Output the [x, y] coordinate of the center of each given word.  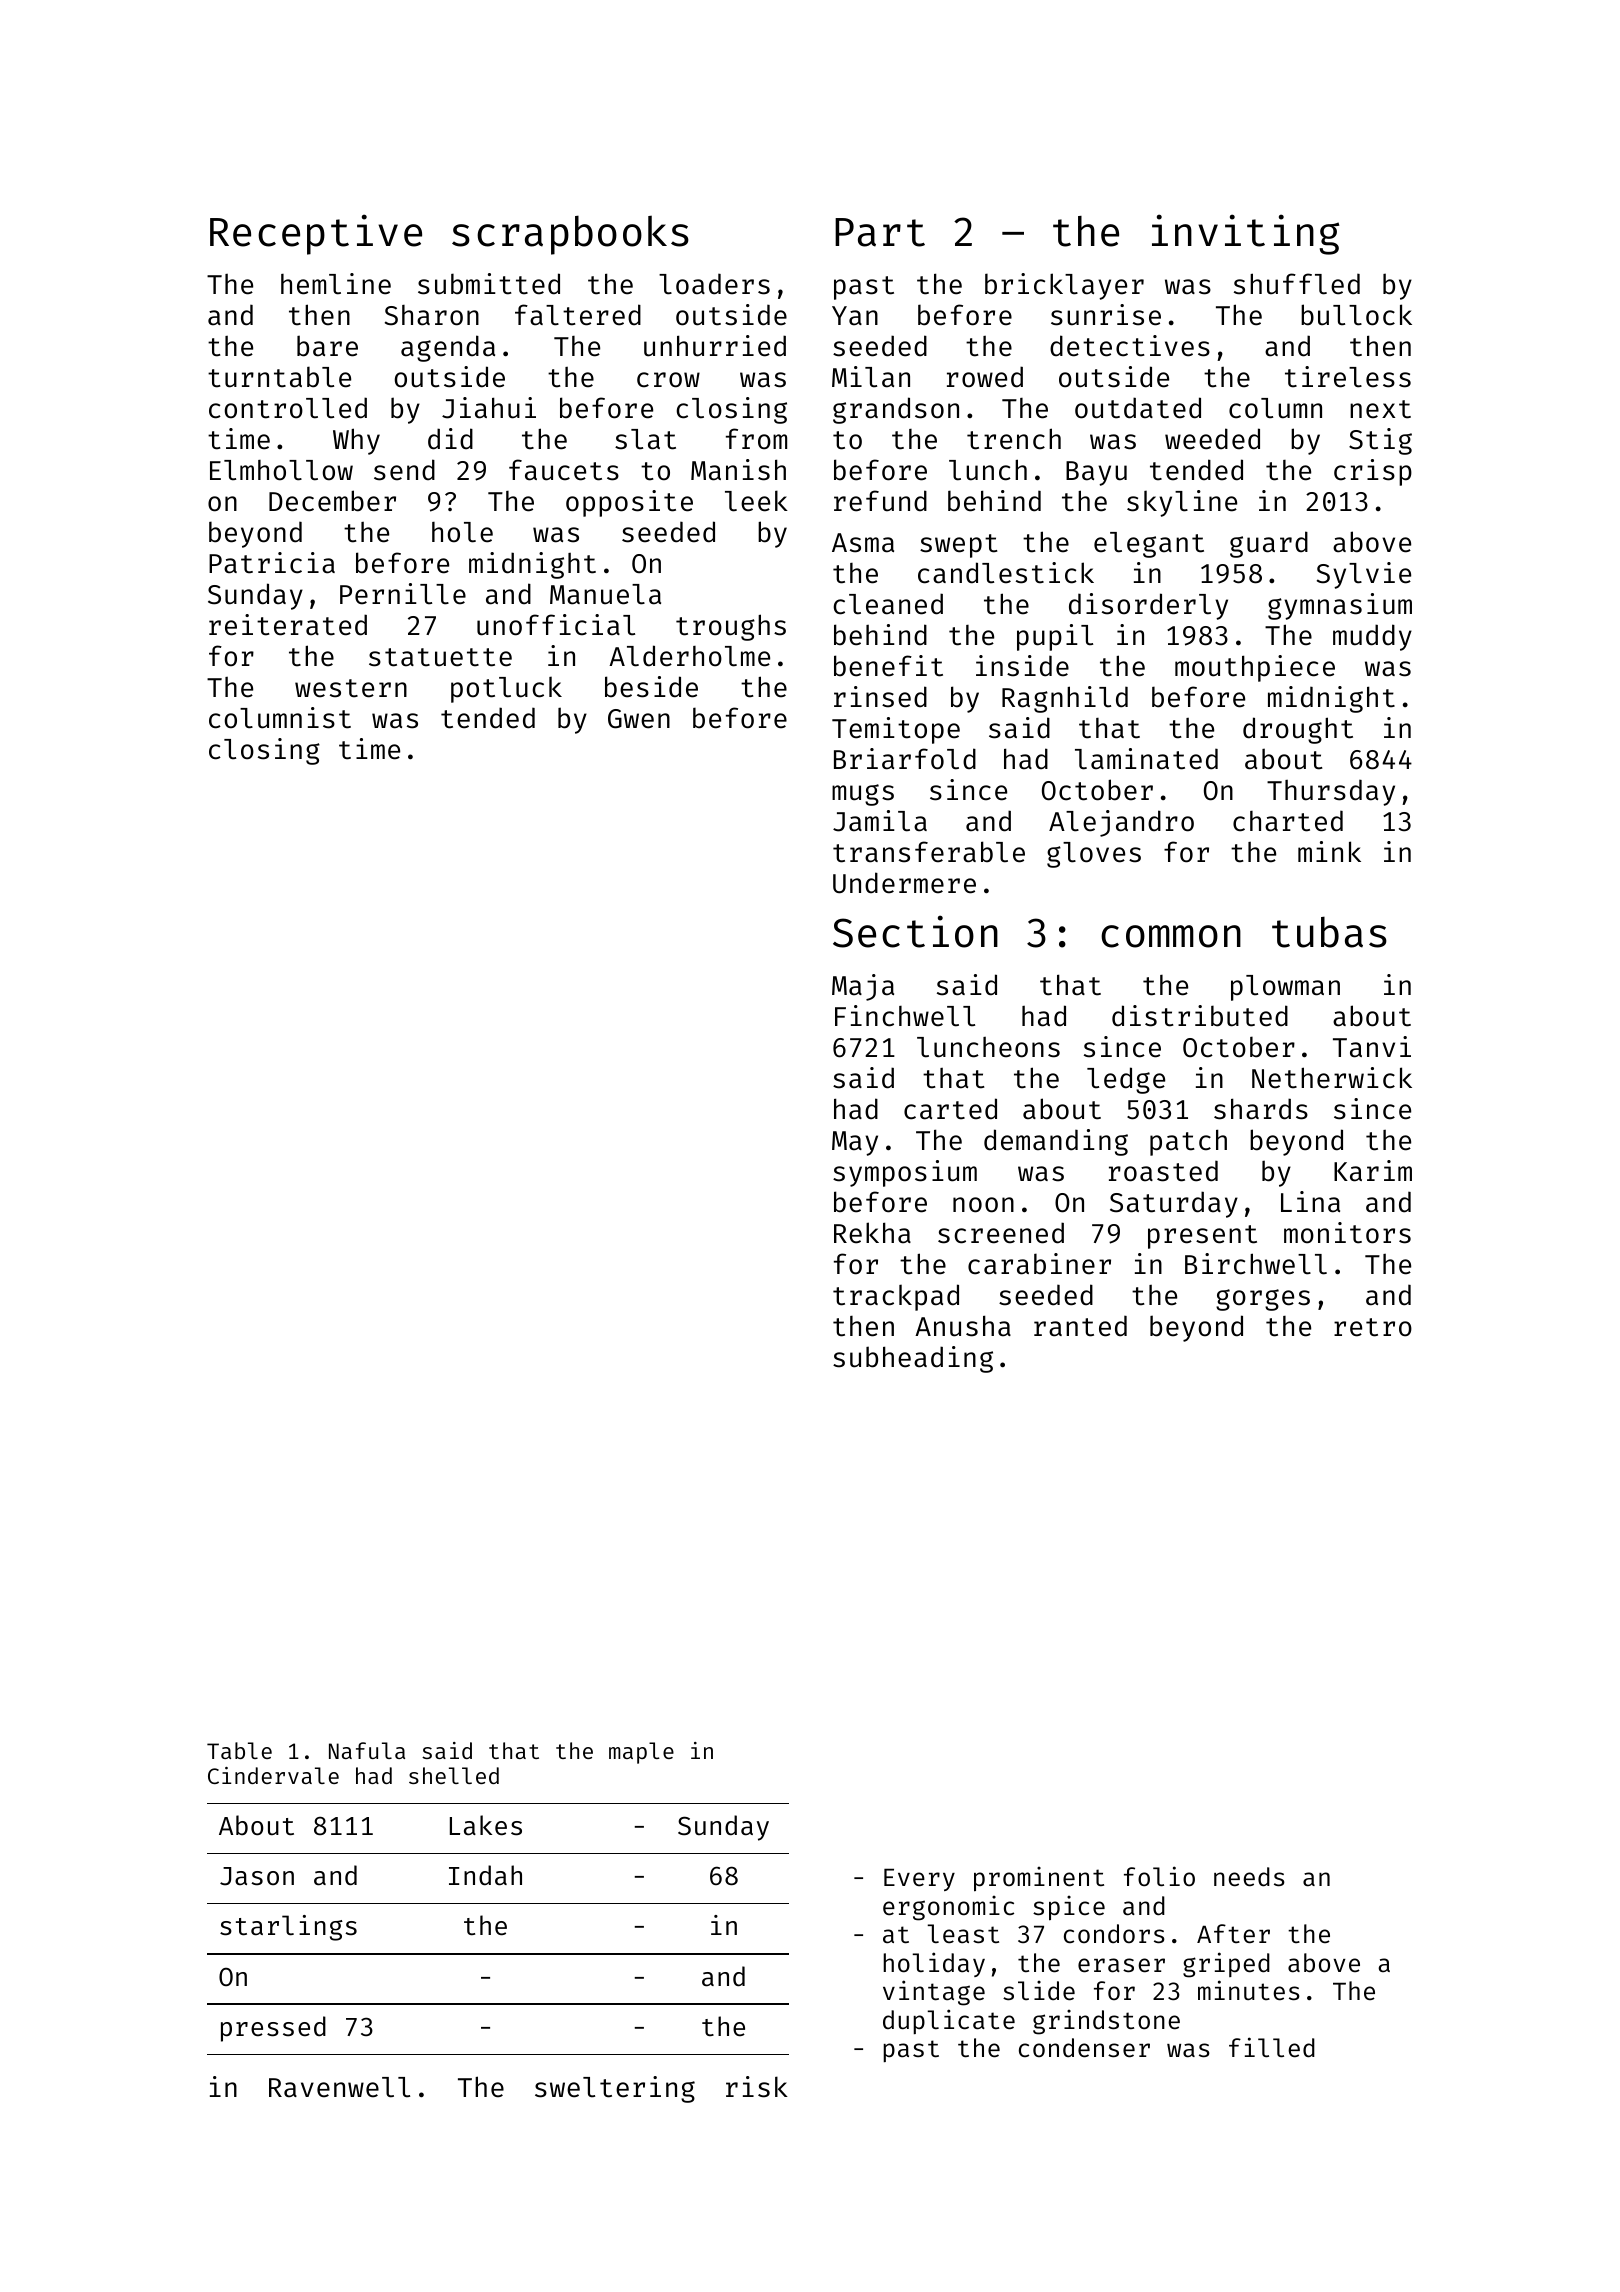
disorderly [1148, 606]
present [1202, 1237]
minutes [1249, 1990]
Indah [485, 1875]
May [855, 1143]
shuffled [1297, 284]
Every [919, 1879]
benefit [888, 666]
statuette [440, 657]
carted [950, 1109]
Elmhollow [281, 470]
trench [1014, 439]
